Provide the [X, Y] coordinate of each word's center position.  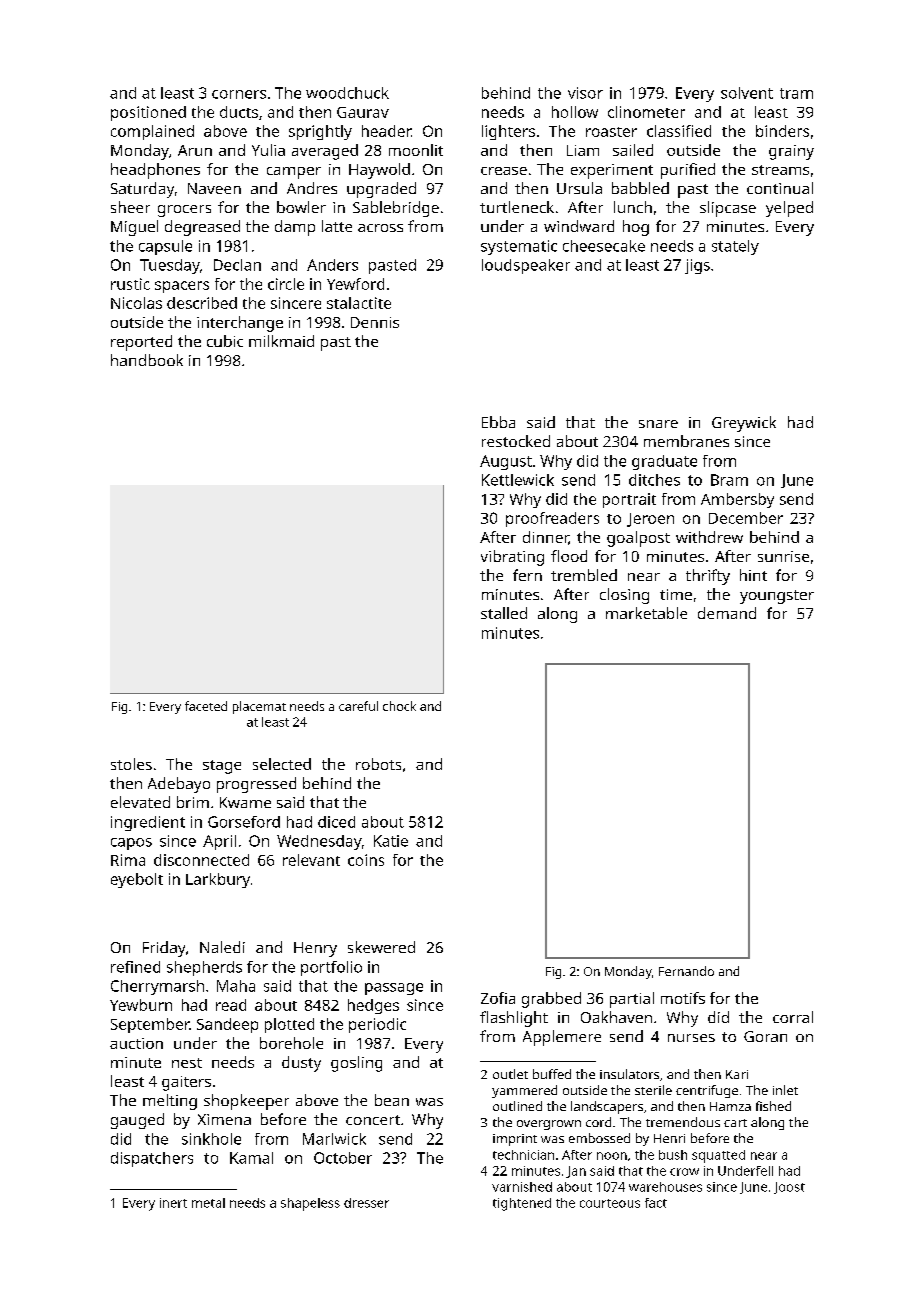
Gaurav [363, 112]
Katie [391, 841]
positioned [148, 113]
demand [727, 613]
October [343, 1158]
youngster [777, 597]
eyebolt [137, 880]
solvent [747, 93]
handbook [147, 360]
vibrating [512, 558]
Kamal [251, 1158]
